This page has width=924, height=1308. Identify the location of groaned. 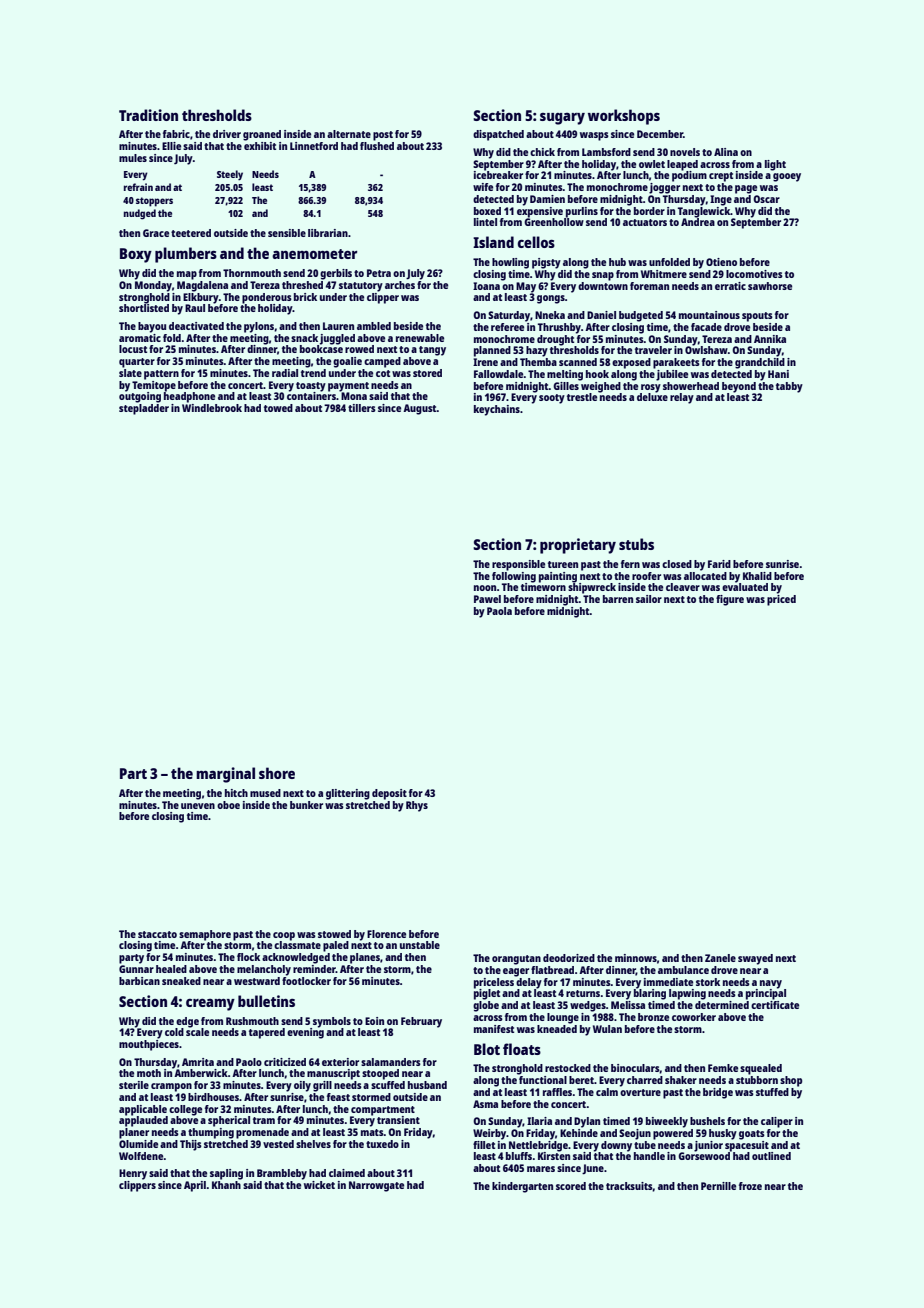
(262, 135).
